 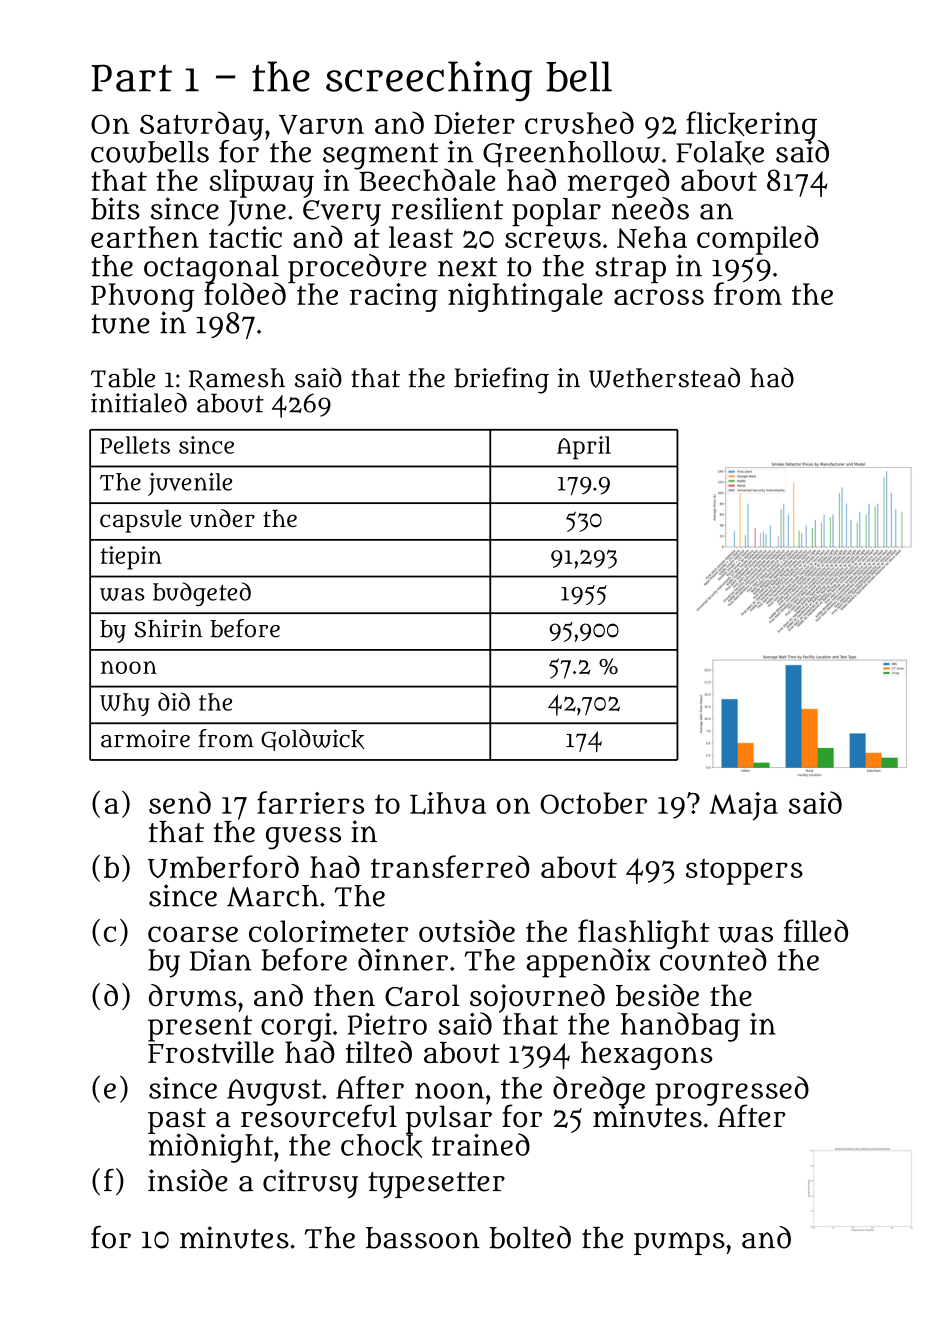 What do you see at coordinates (115, 208) in the image?
I see `bits` at bounding box center [115, 208].
